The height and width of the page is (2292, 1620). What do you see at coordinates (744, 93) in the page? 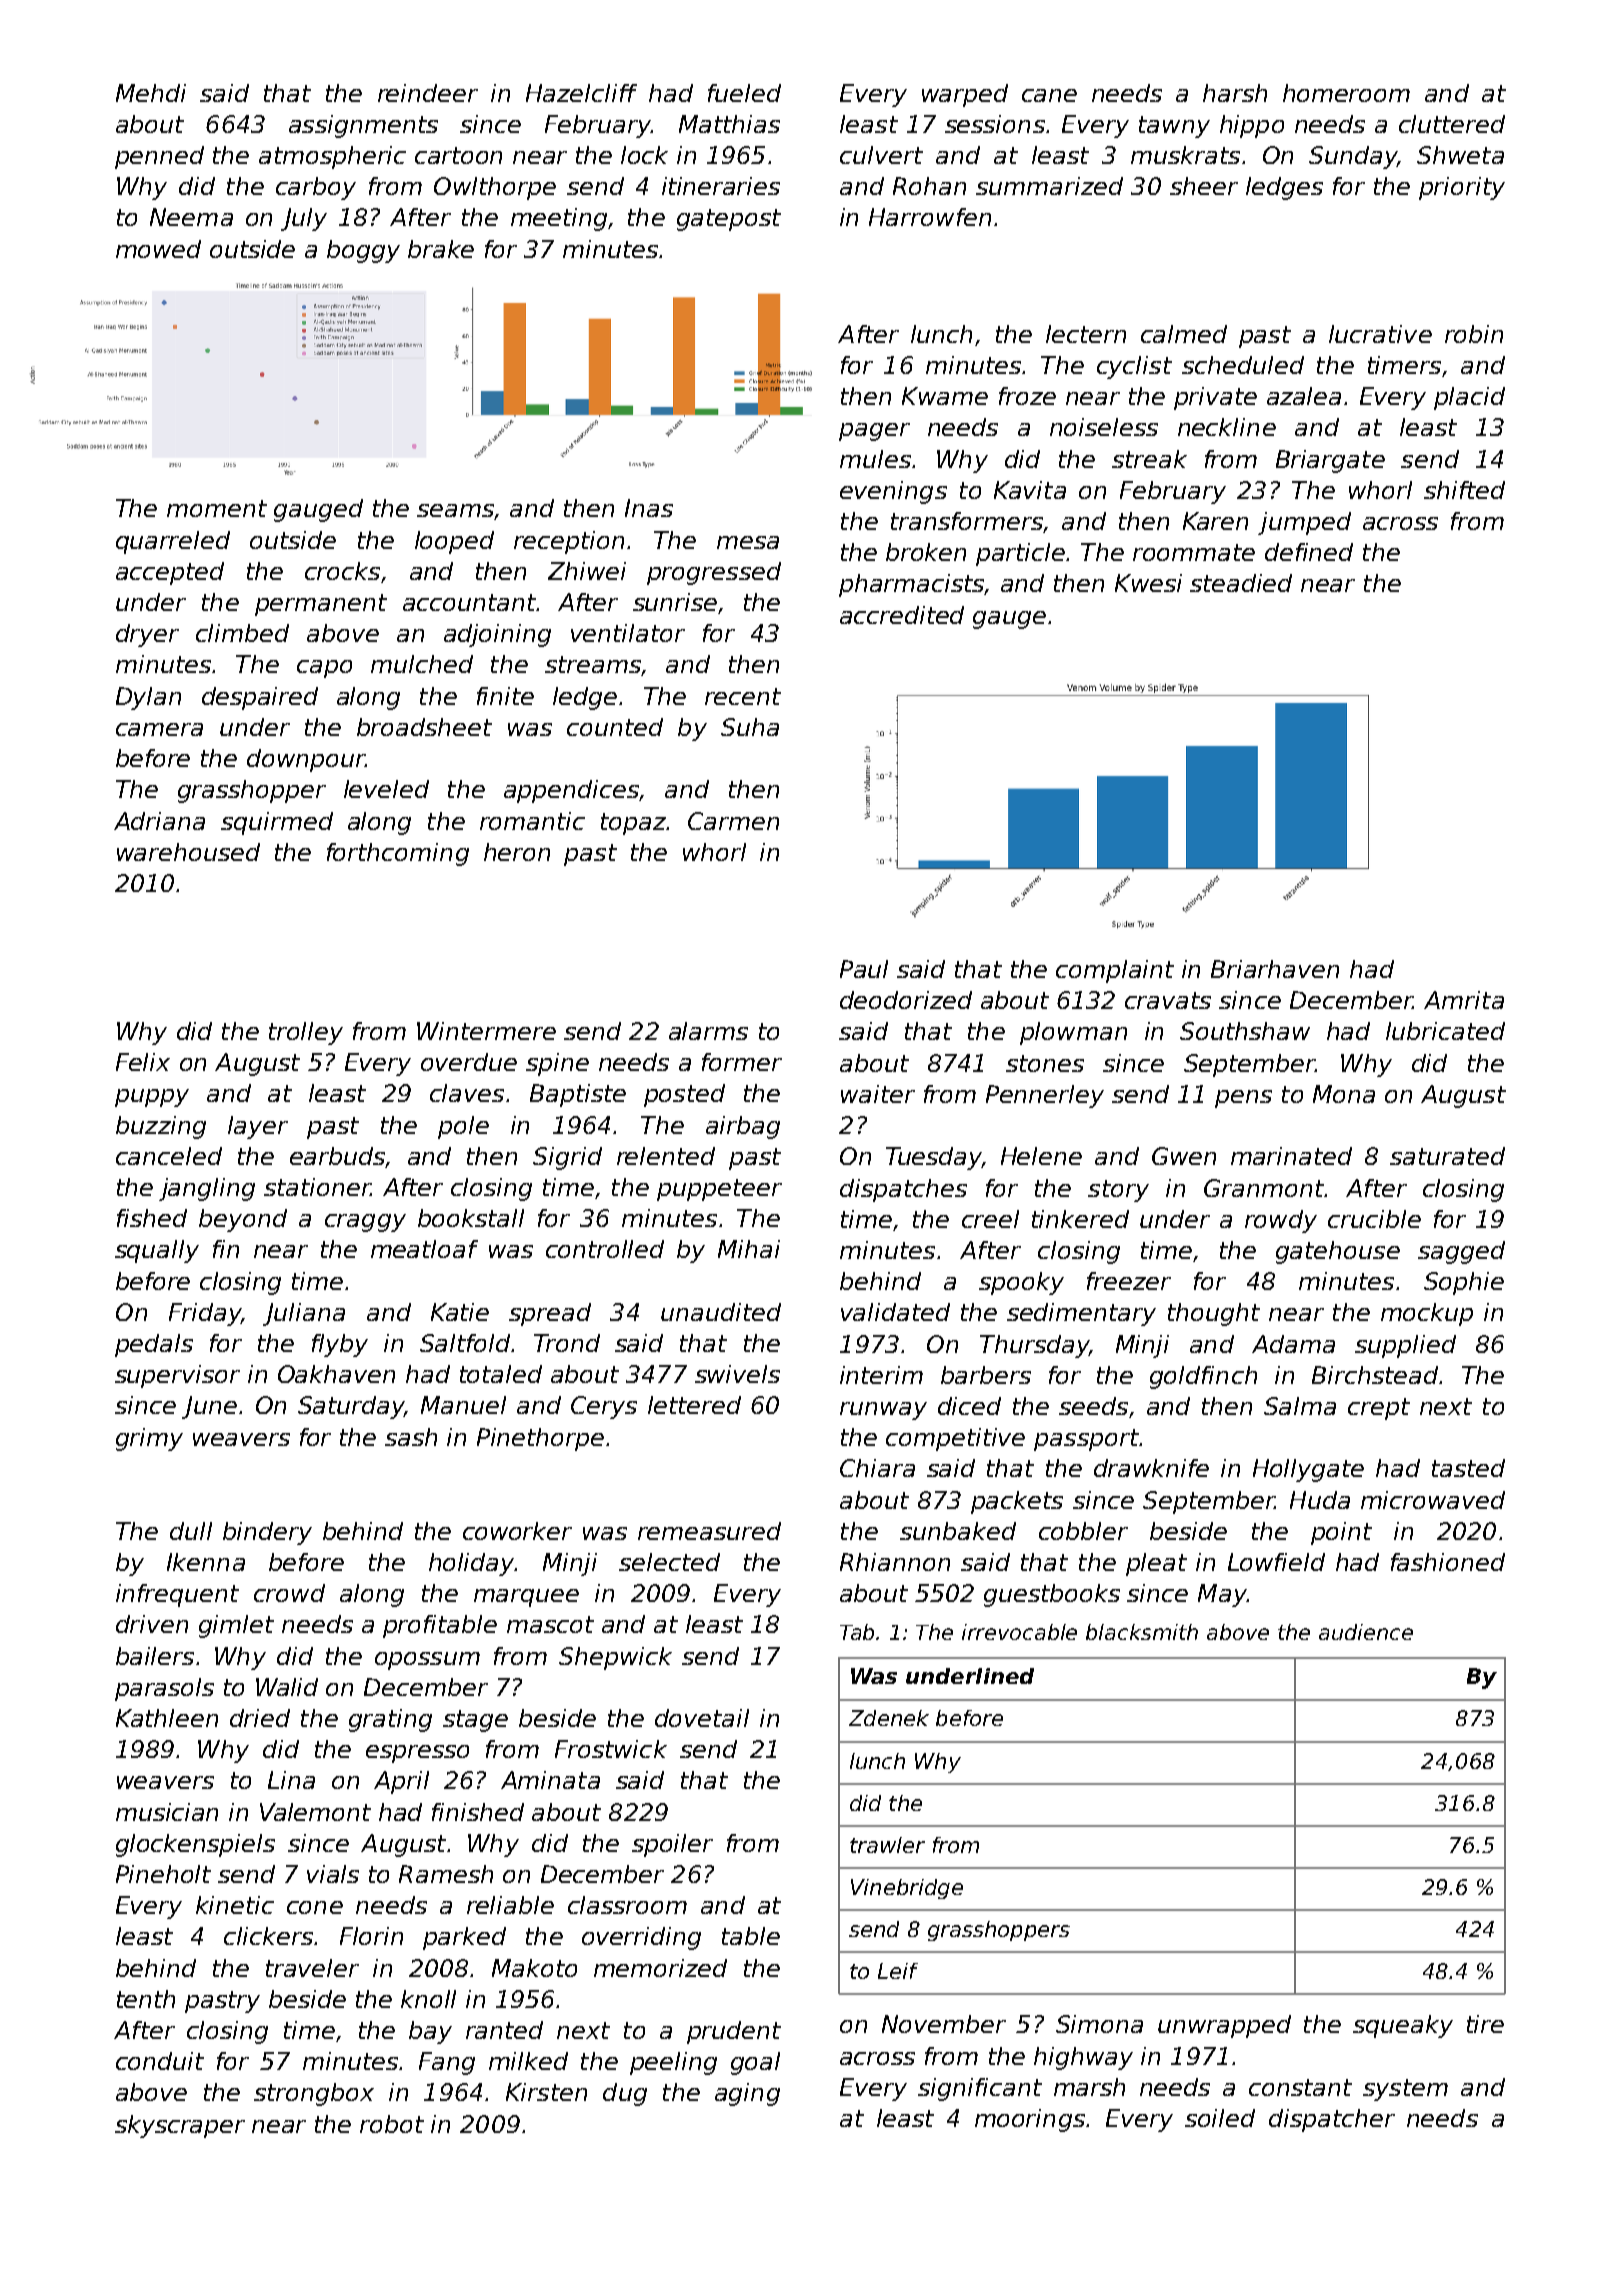
I see `fueled` at bounding box center [744, 93].
